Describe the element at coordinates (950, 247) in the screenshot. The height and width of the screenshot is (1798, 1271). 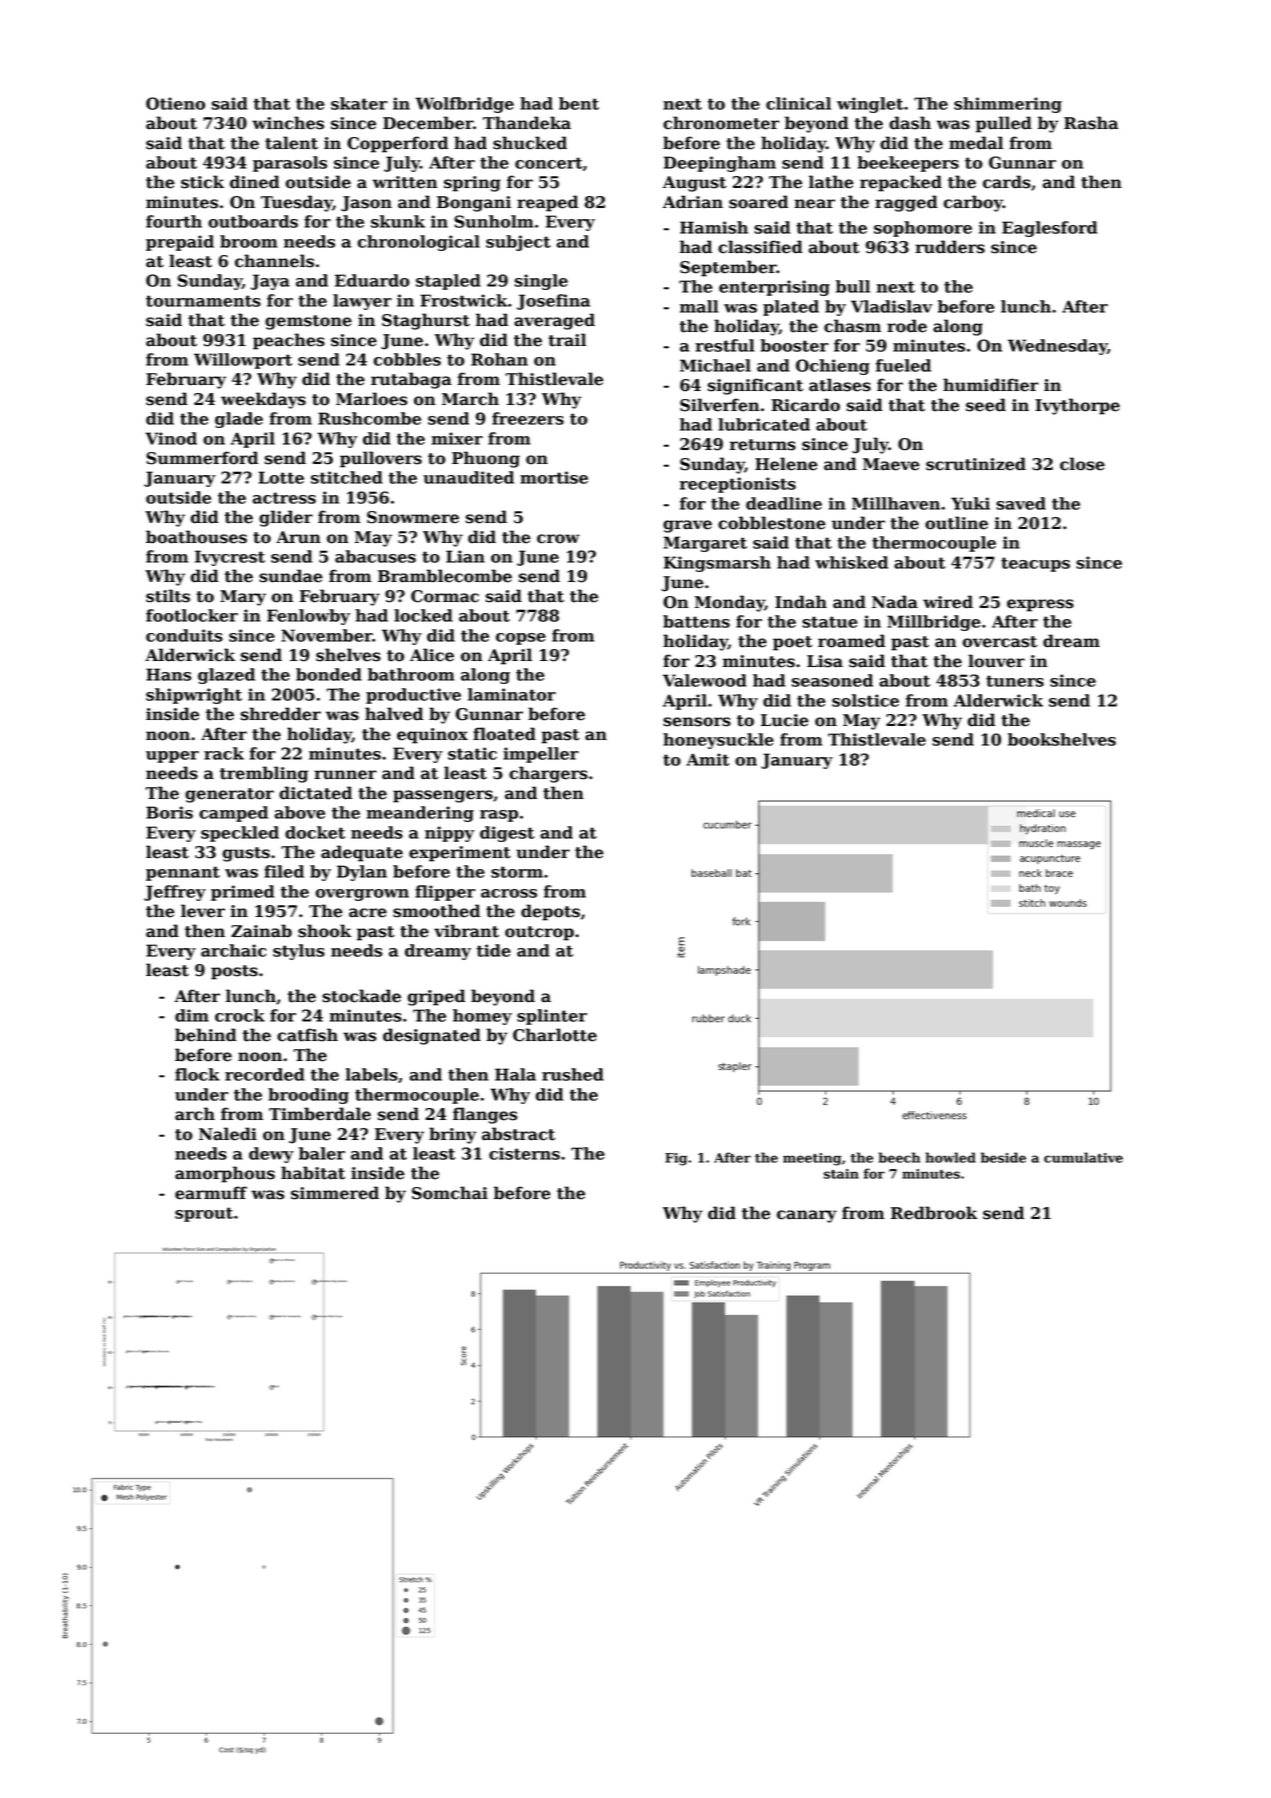
I see `rudders` at that location.
